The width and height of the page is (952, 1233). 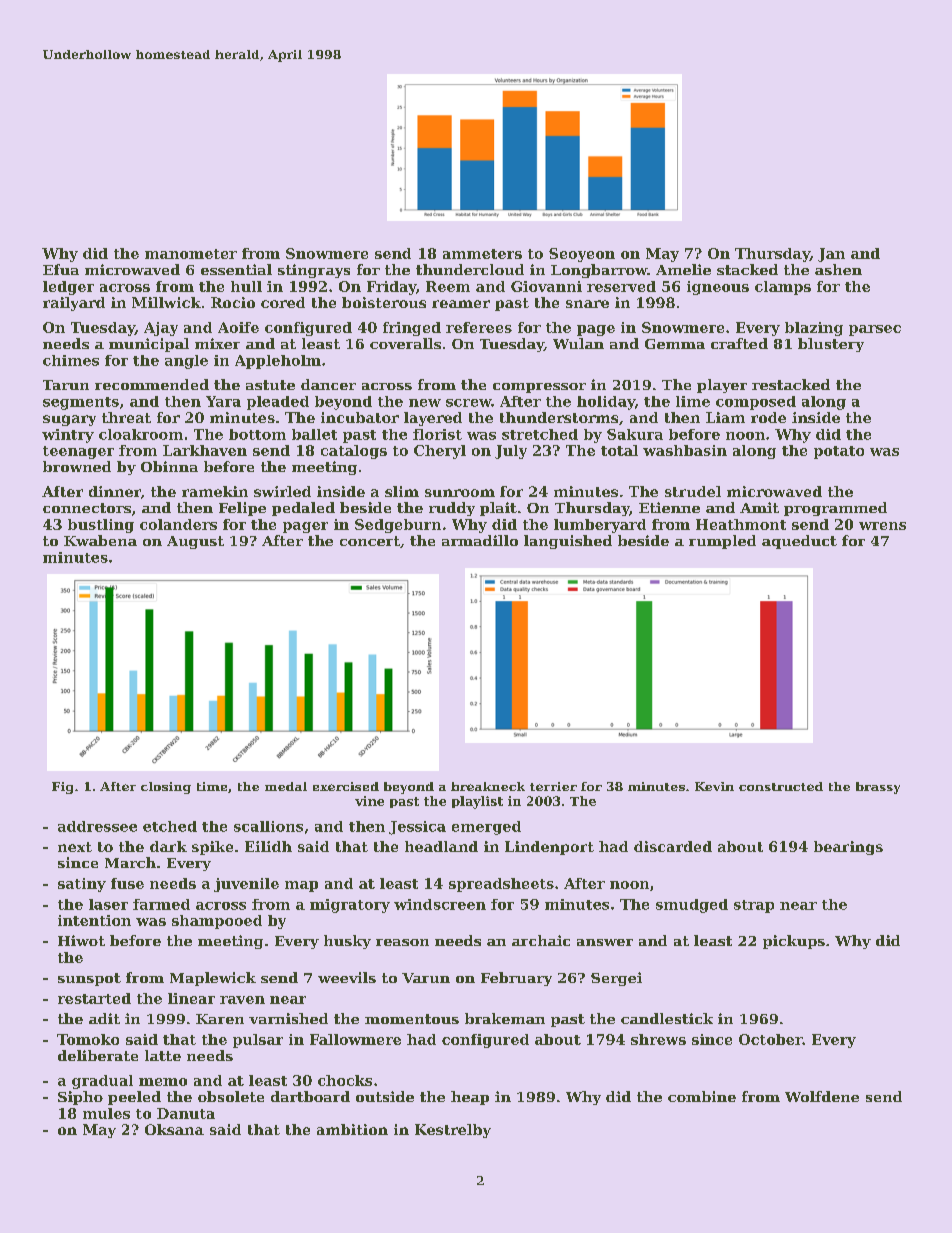 I want to click on screw, so click(x=468, y=403).
